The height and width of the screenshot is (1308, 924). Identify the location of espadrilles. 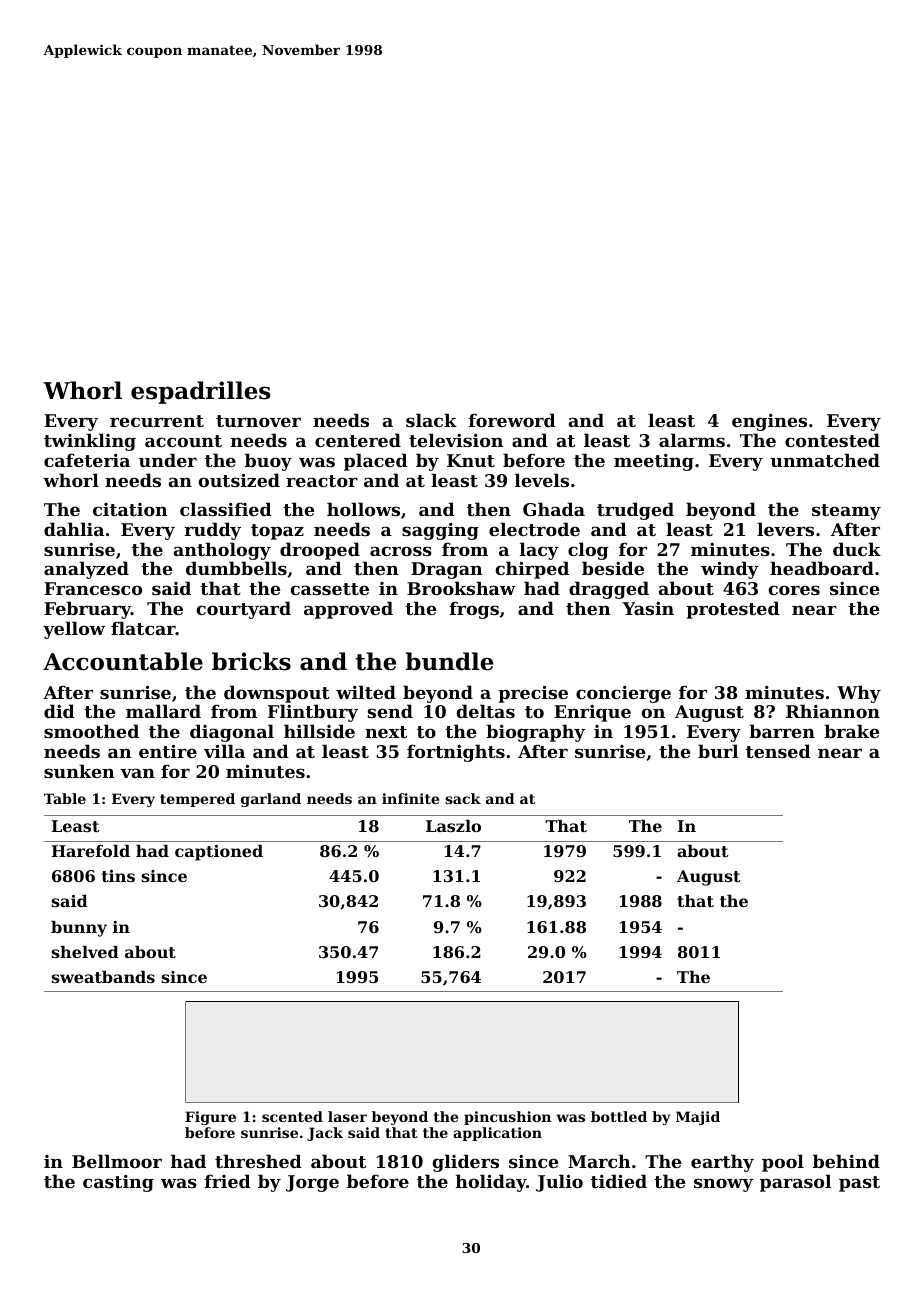
(201, 392).
